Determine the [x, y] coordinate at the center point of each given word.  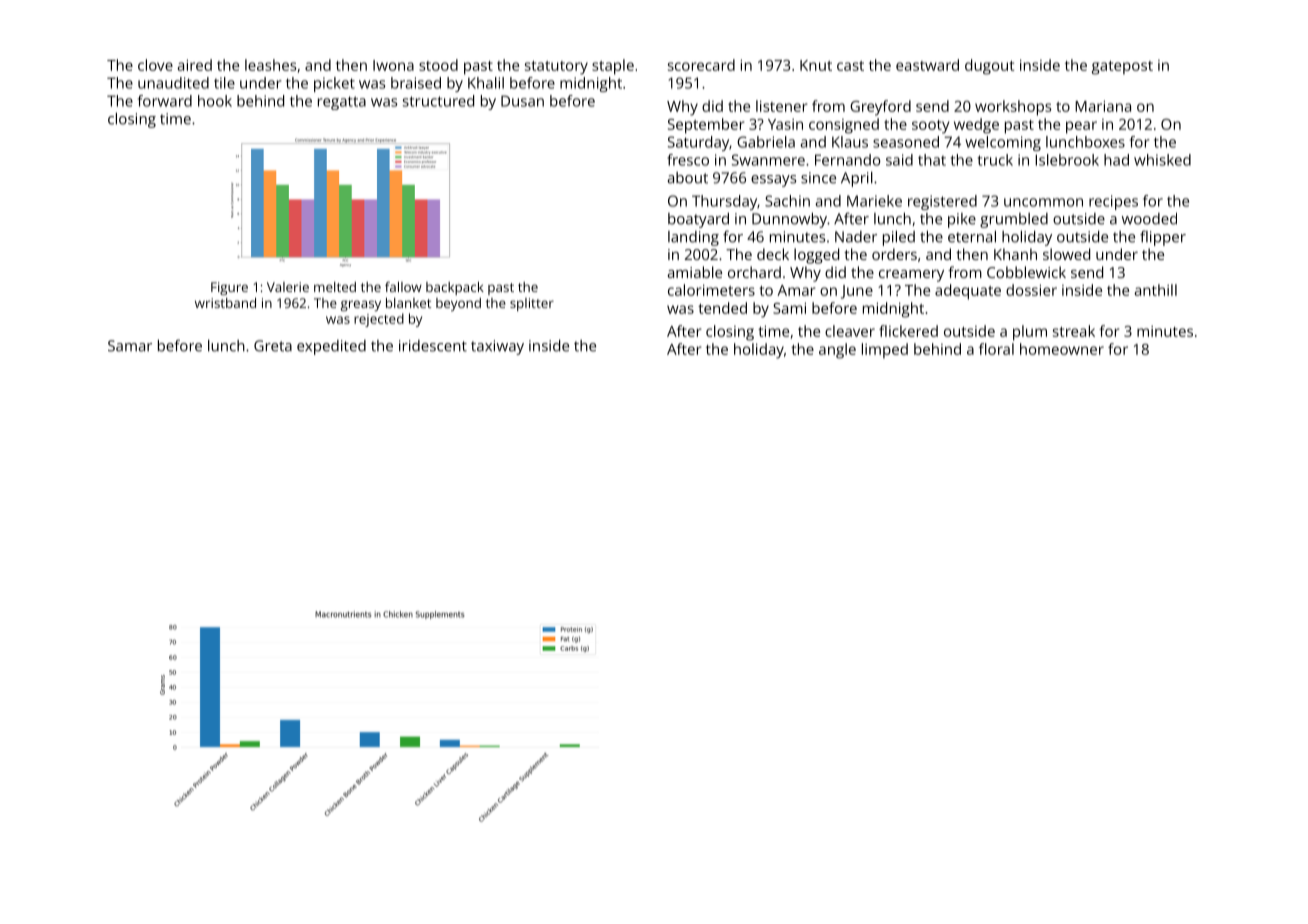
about [688, 178]
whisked [1162, 160]
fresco [688, 160]
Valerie [288, 287]
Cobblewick [1026, 272]
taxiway [497, 347]
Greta [273, 346]
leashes [270, 65]
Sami [789, 308]
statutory [556, 68]
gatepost [1122, 68]
